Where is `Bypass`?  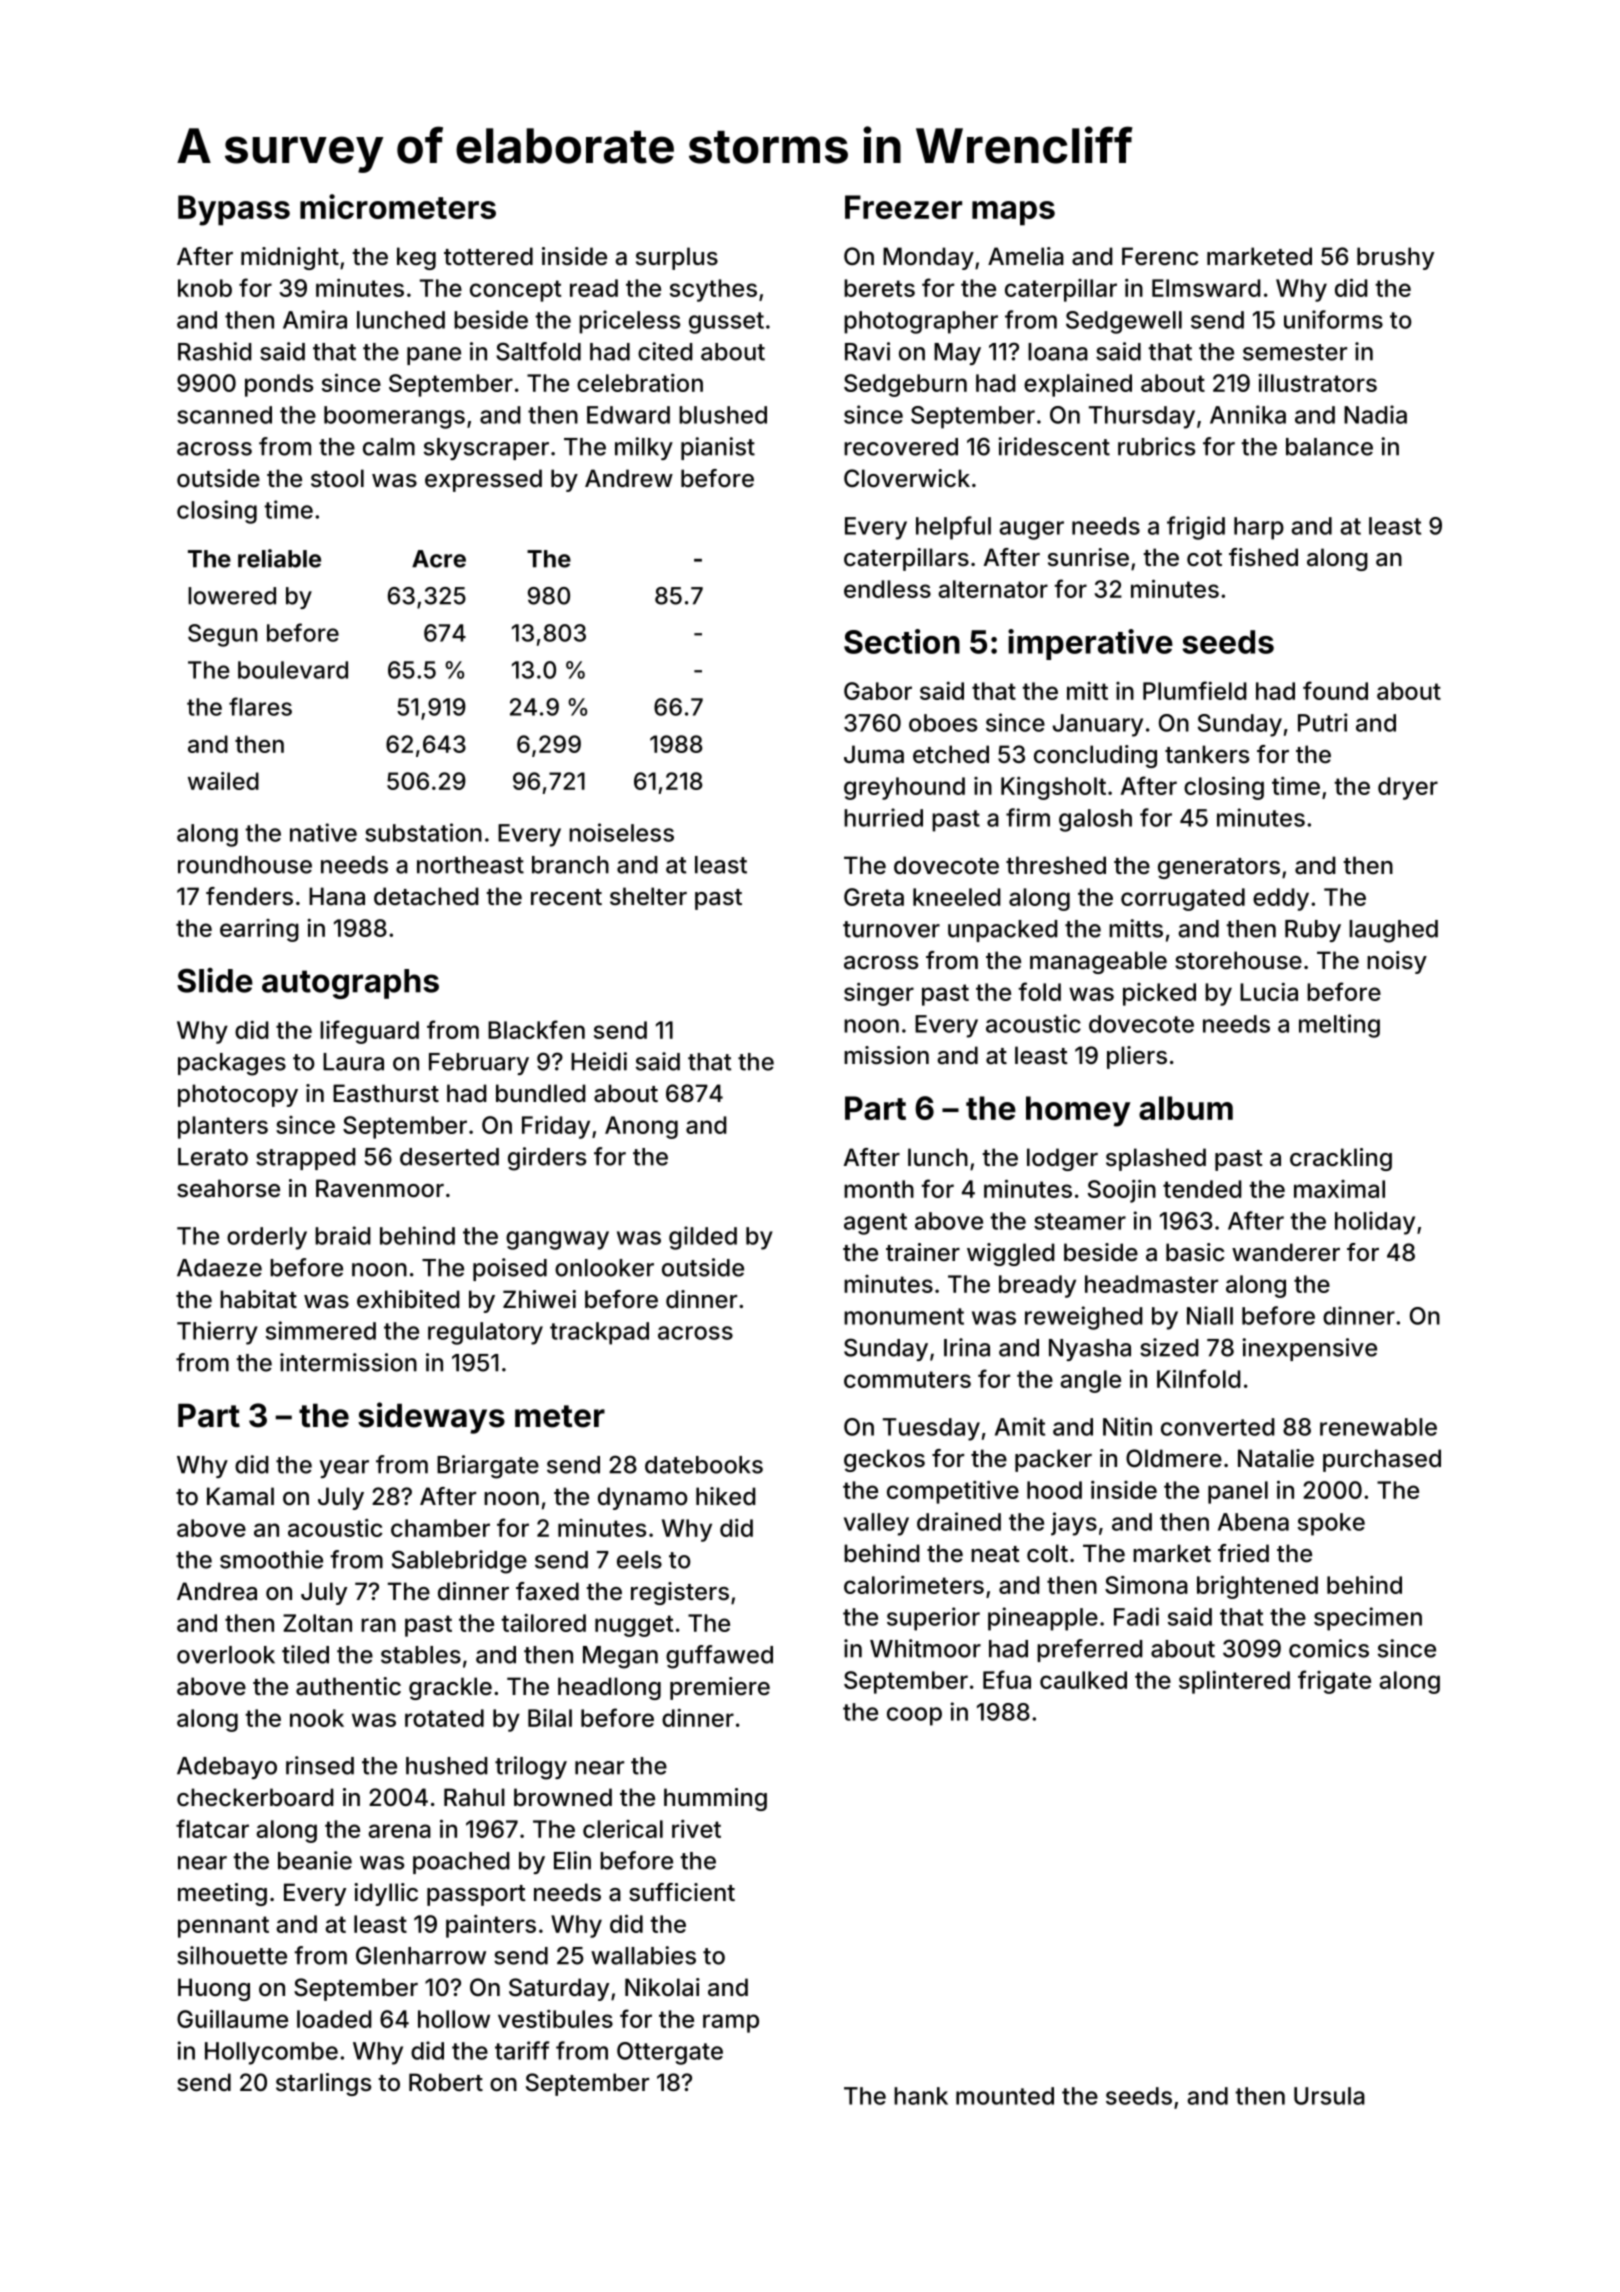
Bypass is located at coordinates (234, 210).
